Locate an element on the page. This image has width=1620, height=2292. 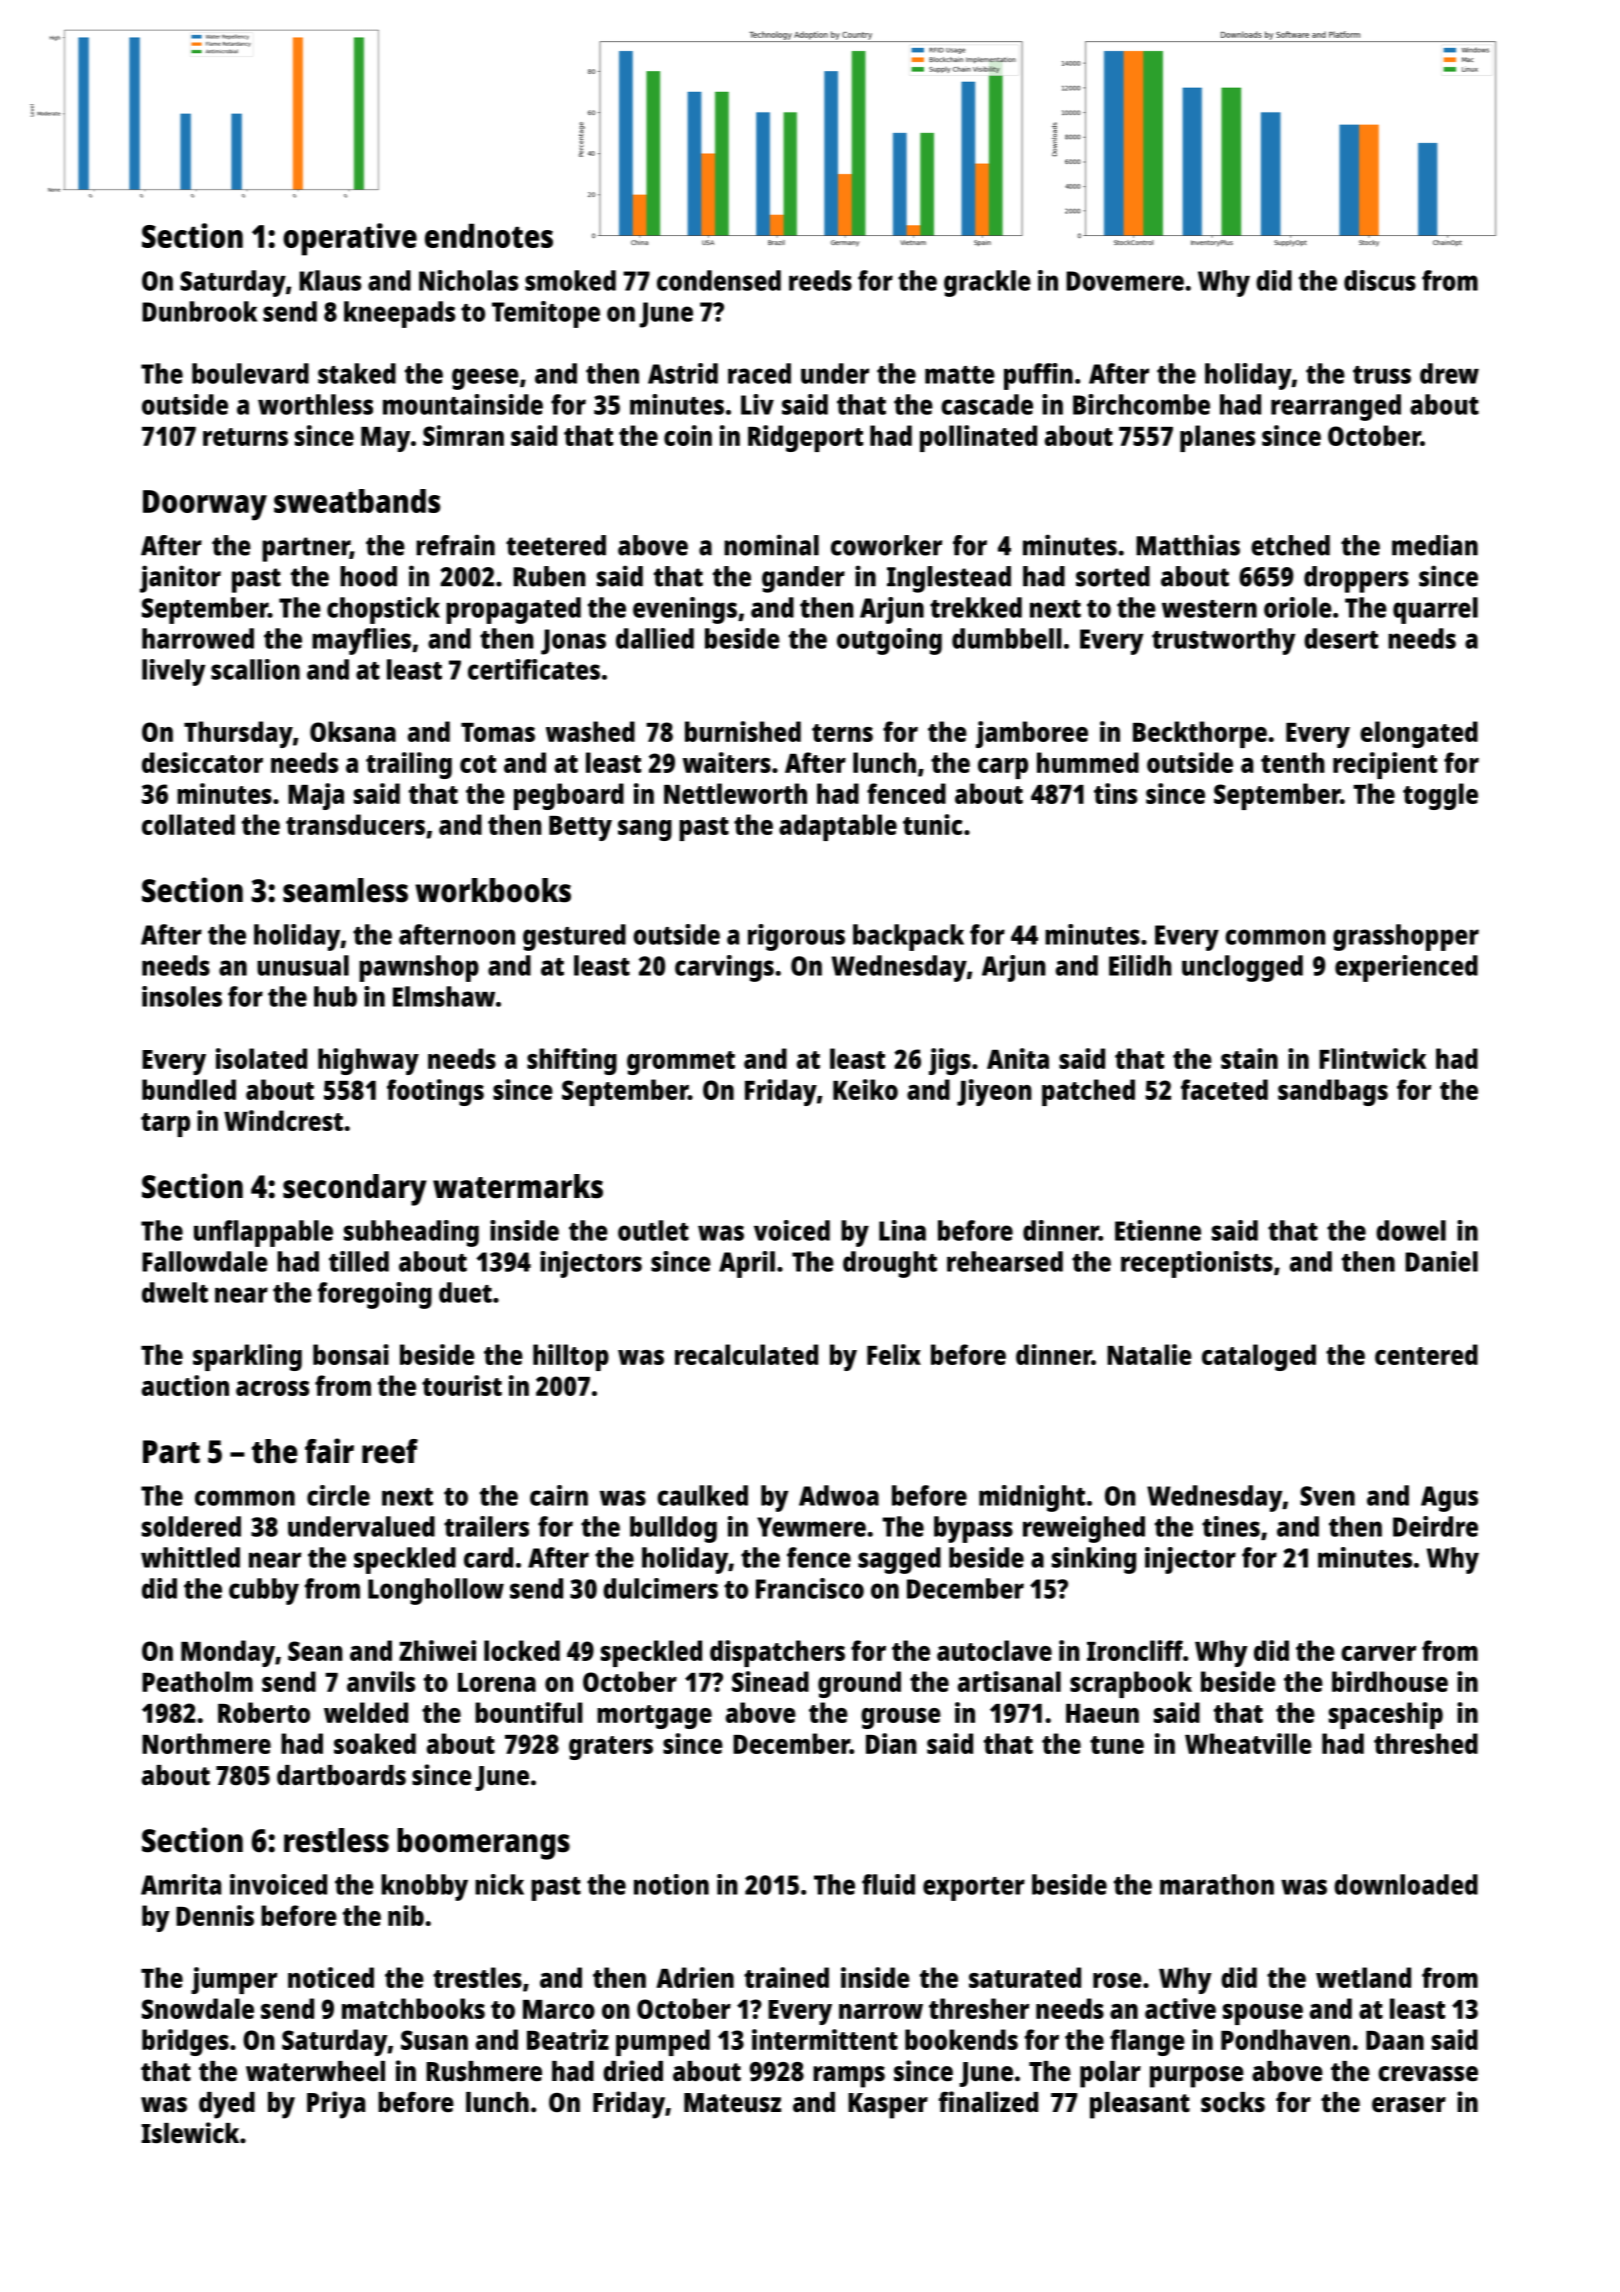
centered is located at coordinates (1426, 1354).
